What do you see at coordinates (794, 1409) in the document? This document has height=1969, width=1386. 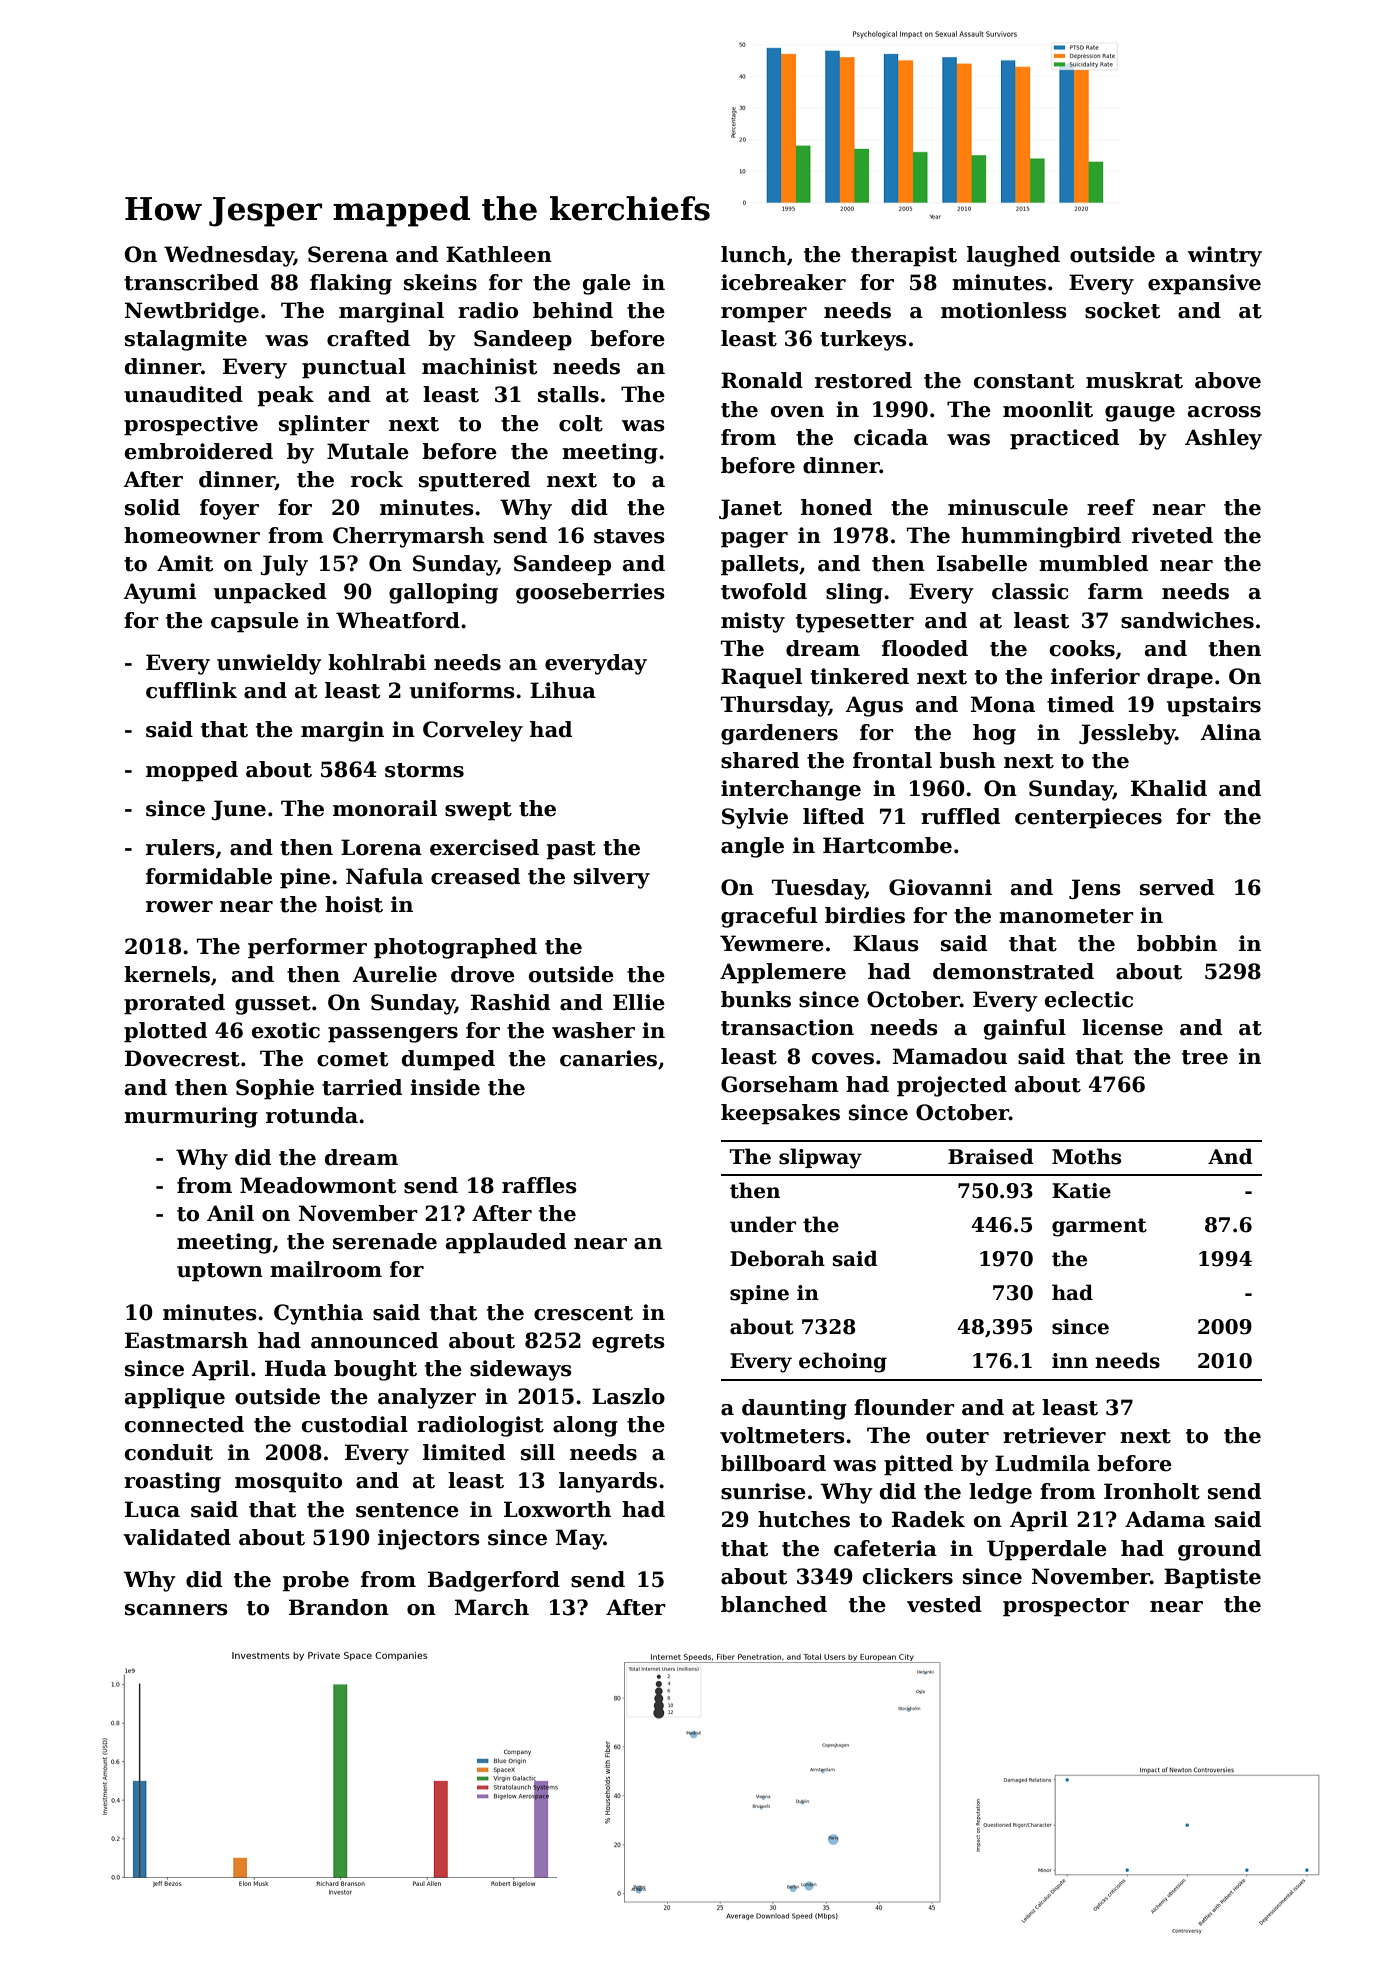 I see `daunting` at bounding box center [794, 1409].
